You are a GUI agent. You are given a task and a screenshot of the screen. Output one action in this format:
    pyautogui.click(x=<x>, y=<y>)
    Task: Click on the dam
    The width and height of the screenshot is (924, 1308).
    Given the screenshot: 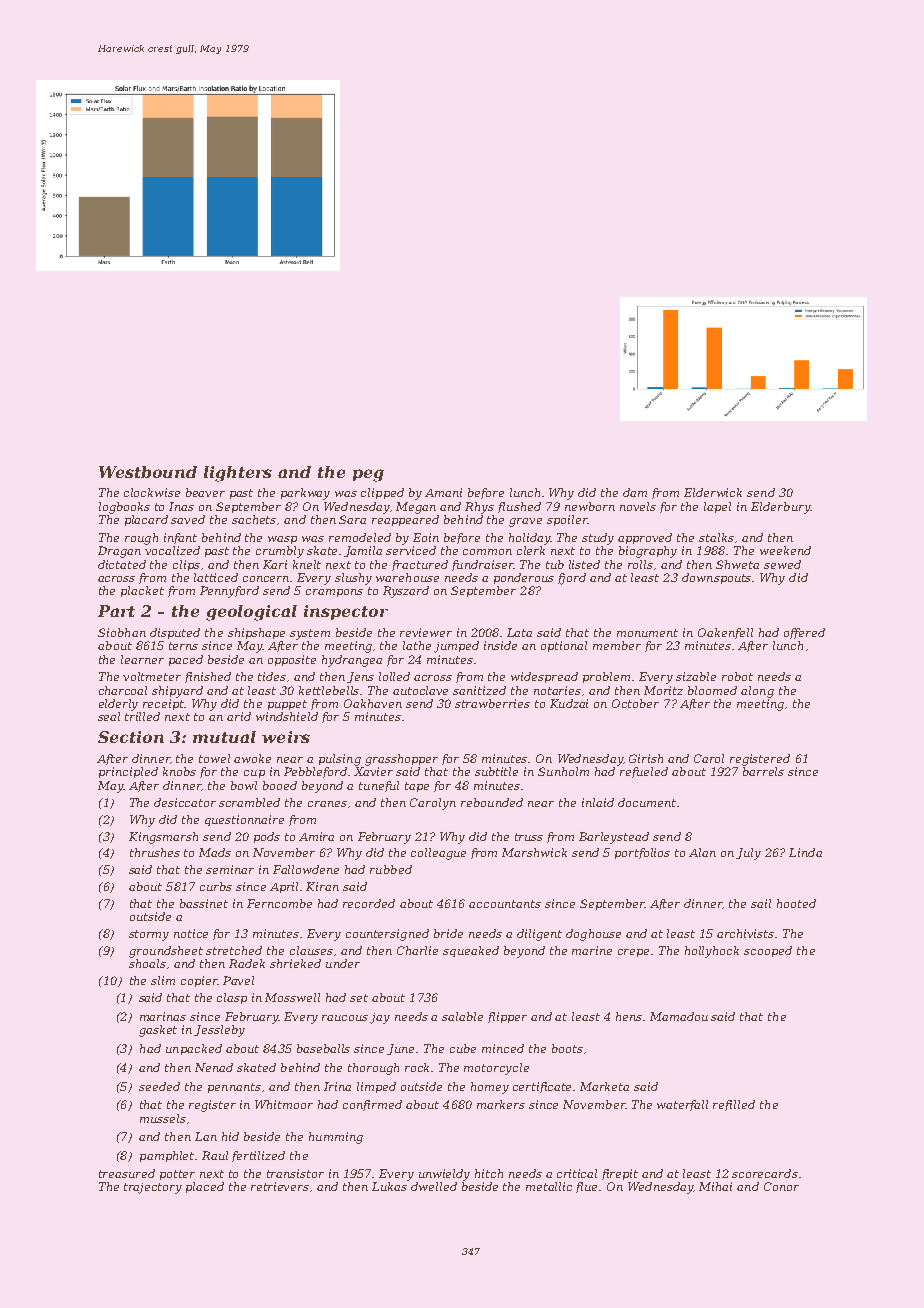 What is the action you would take?
    pyautogui.click(x=635, y=492)
